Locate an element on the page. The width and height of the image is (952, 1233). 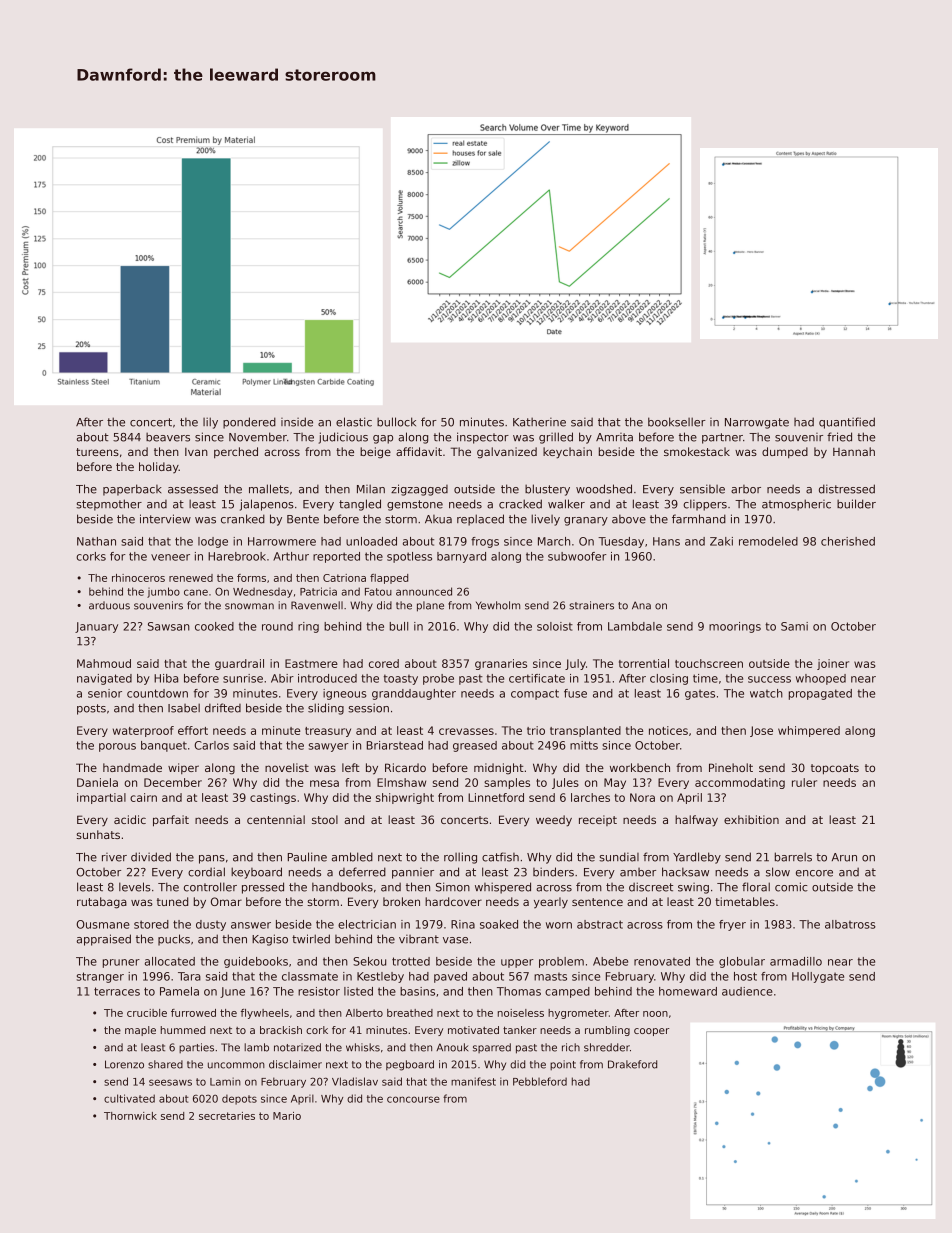
Amrita is located at coordinates (614, 437).
